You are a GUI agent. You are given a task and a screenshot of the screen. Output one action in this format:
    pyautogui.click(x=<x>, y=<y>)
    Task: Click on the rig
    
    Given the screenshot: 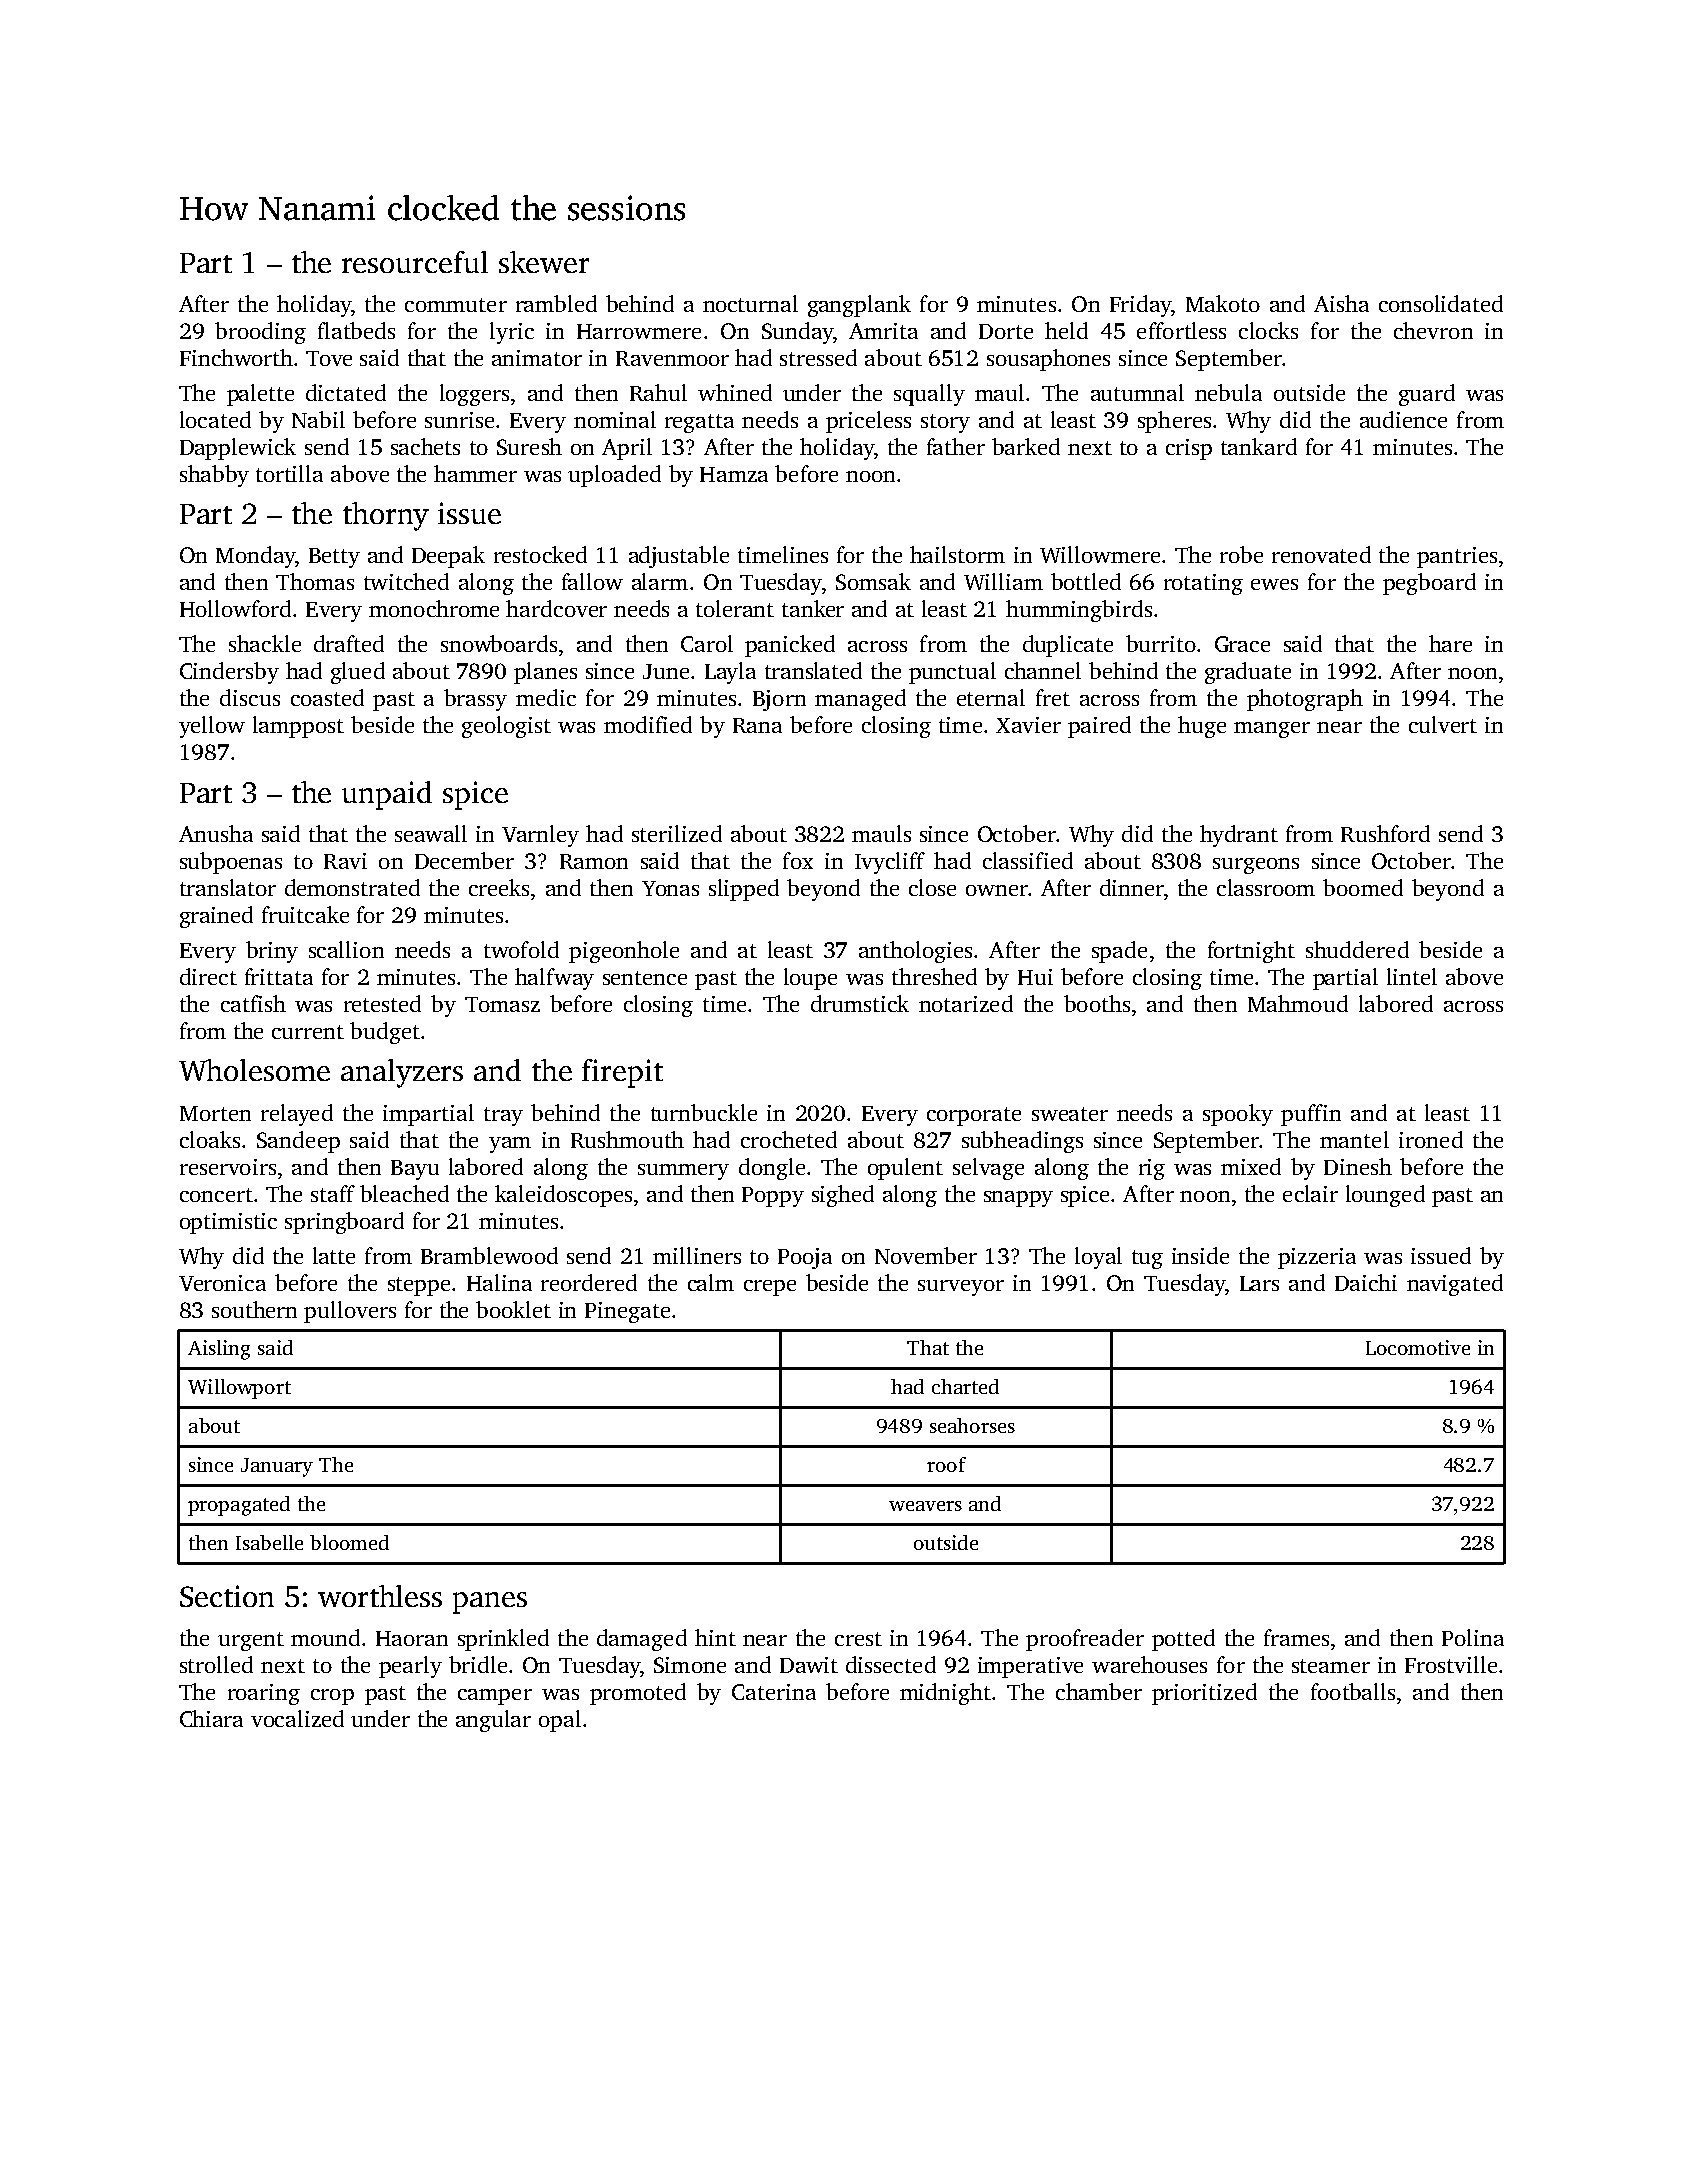 What is the action you would take?
    pyautogui.click(x=1152, y=1169)
